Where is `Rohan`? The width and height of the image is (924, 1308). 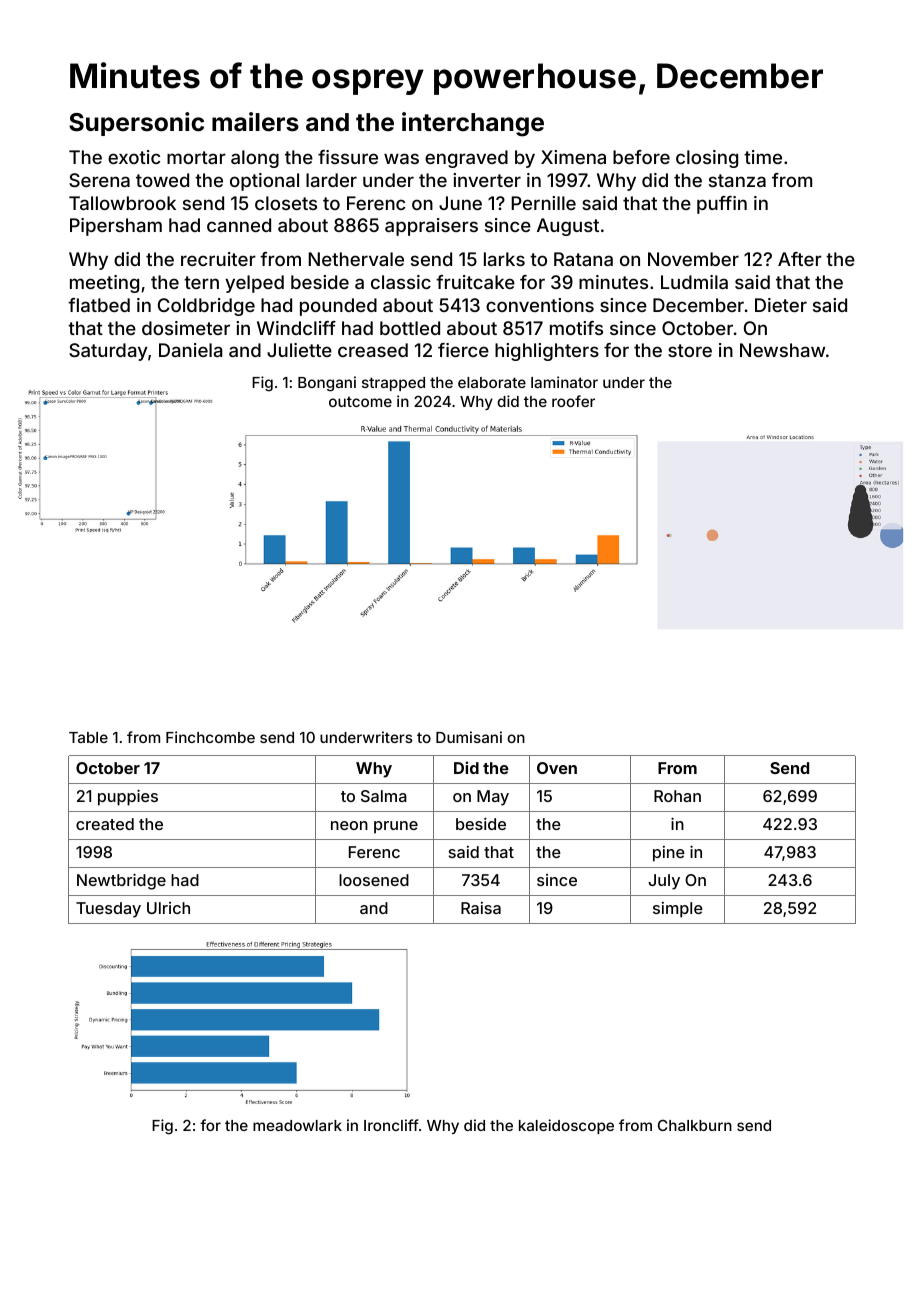
Rohan is located at coordinates (677, 796).
